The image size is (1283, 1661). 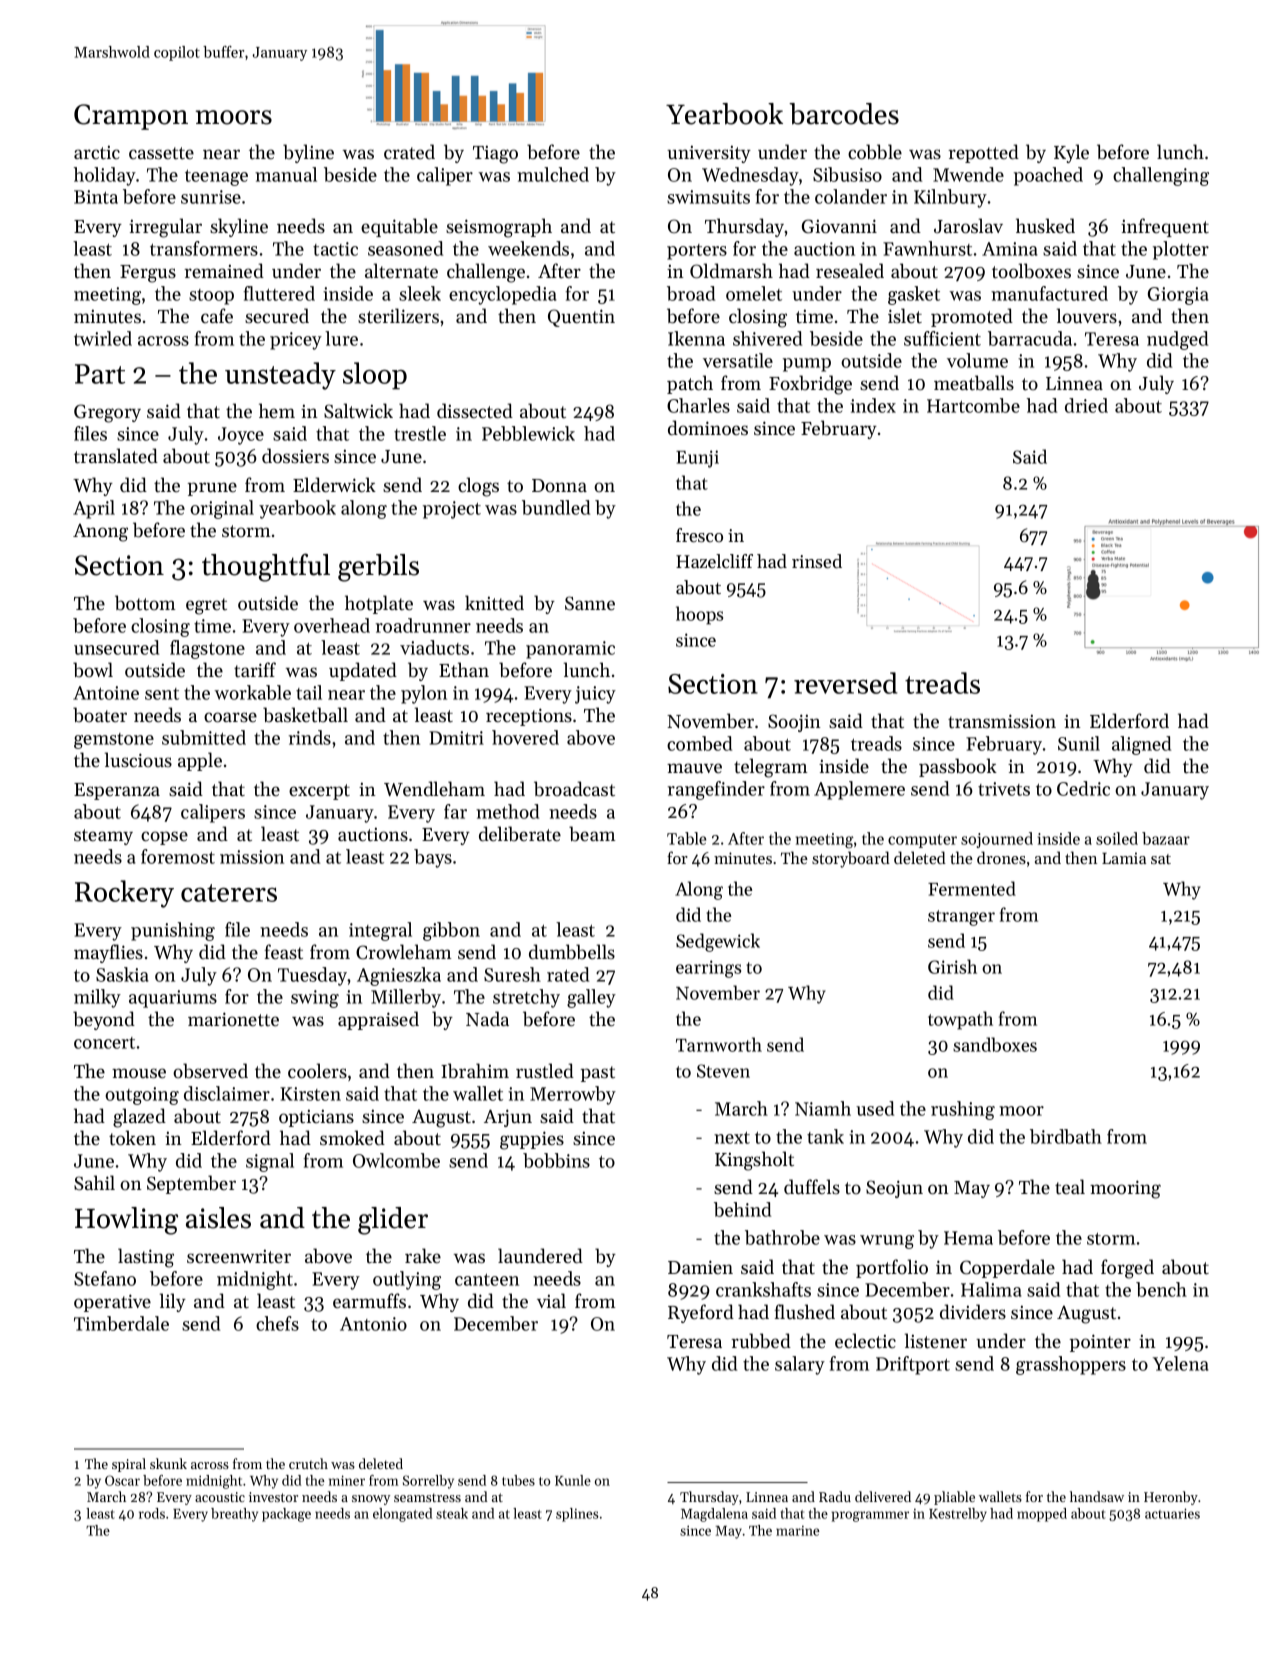 I want to click on juicy, so click(x=595, y=695).
